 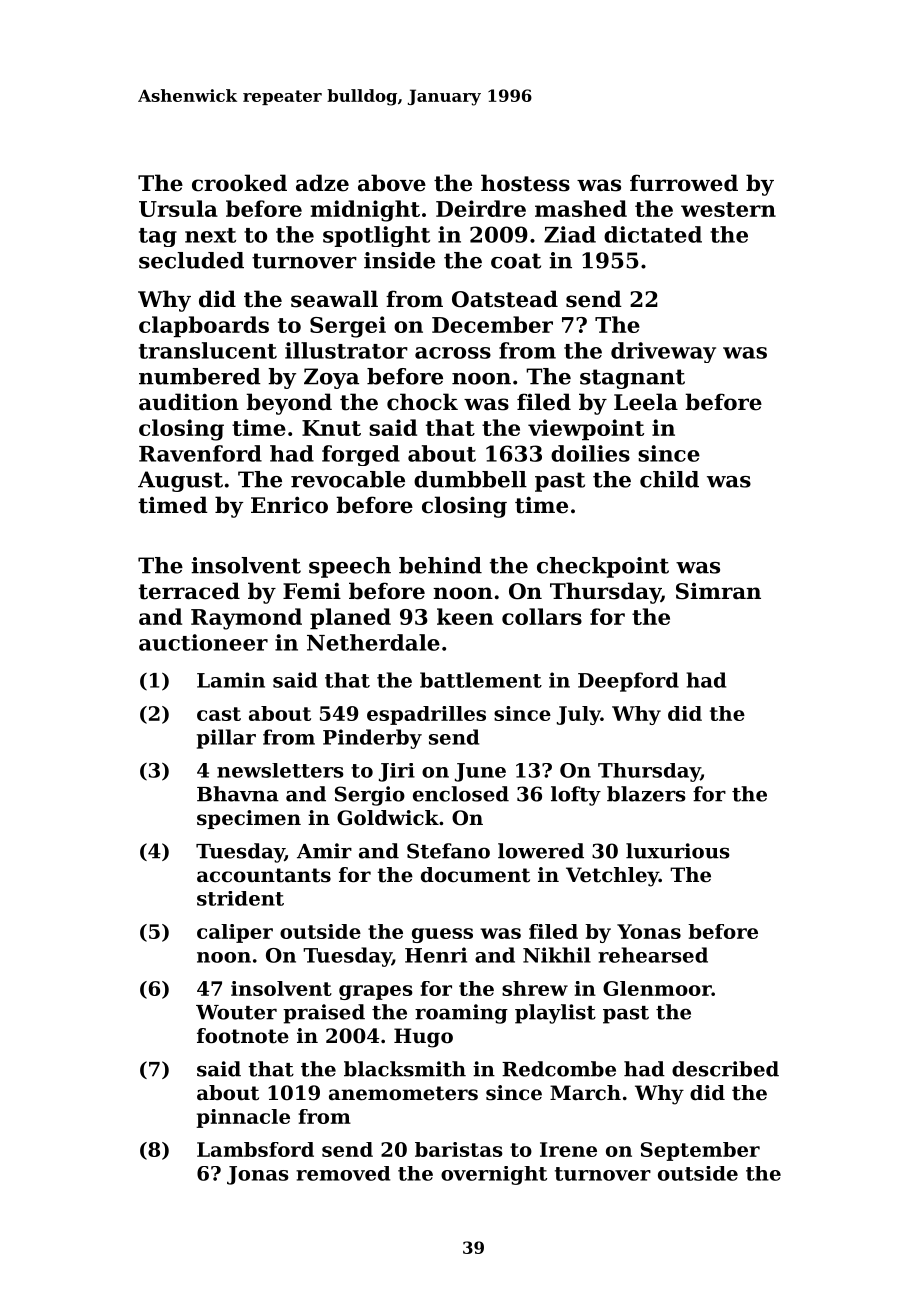 What do you see at coordinates (343, 1173) in the document?
I see `removed` at bounding box center [343, 1173].
